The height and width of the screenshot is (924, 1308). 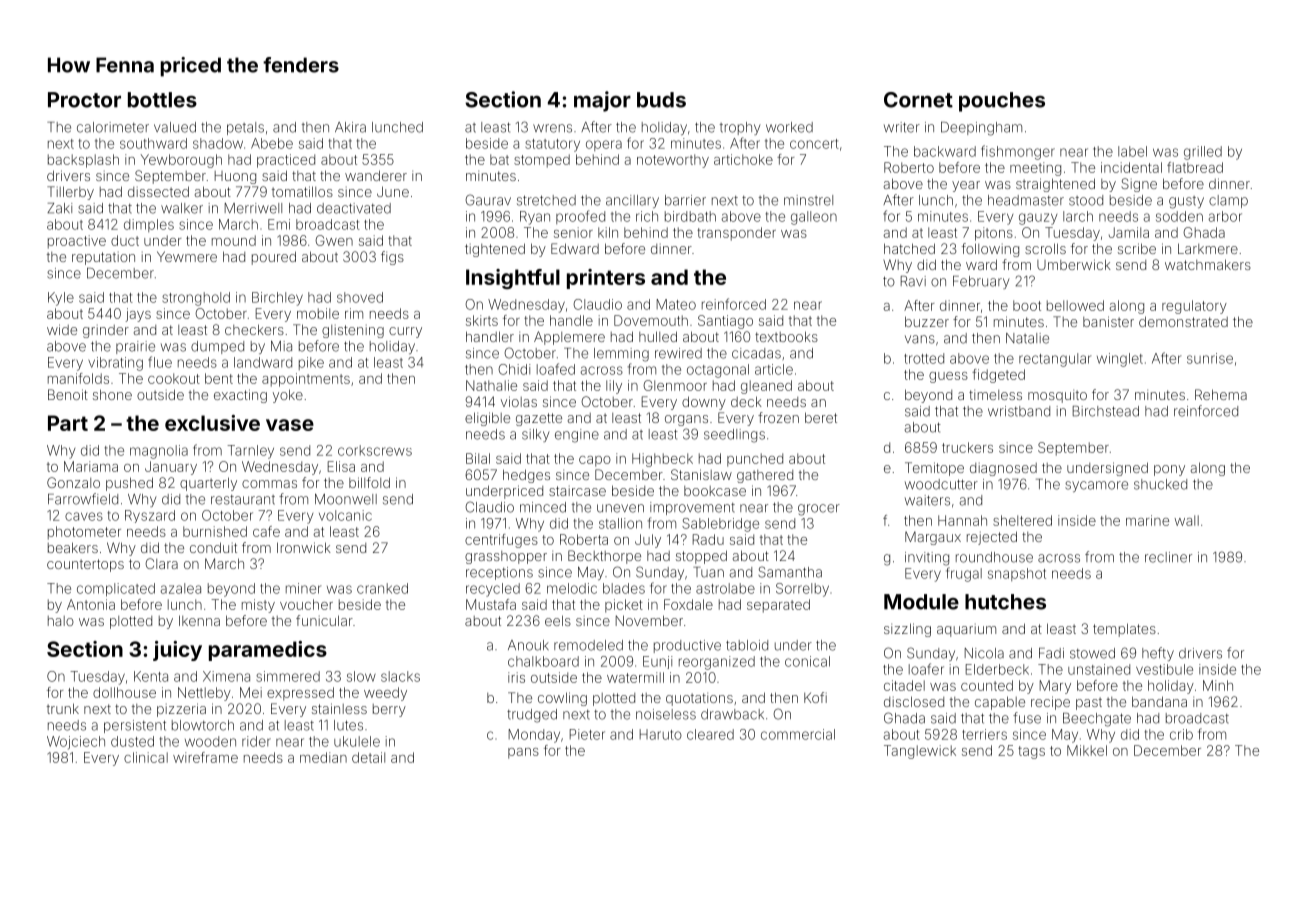 I want to click on Zaki, so click(x=59, y=208).
